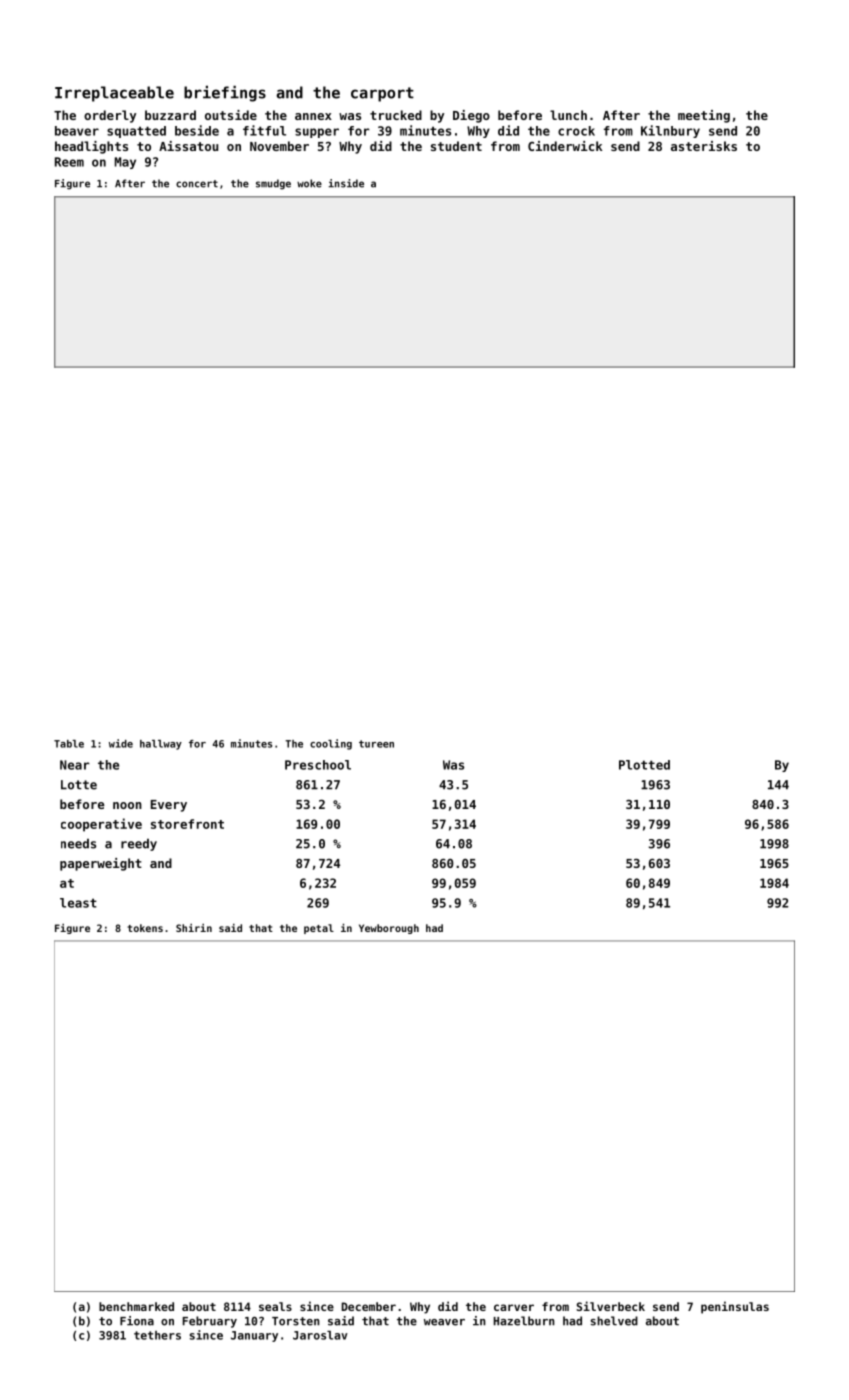 This screenshot has width=849, height=1400. Describe the element at coordinates (735, 1307) in the screenshot. I see `peninsulas` at that location.
